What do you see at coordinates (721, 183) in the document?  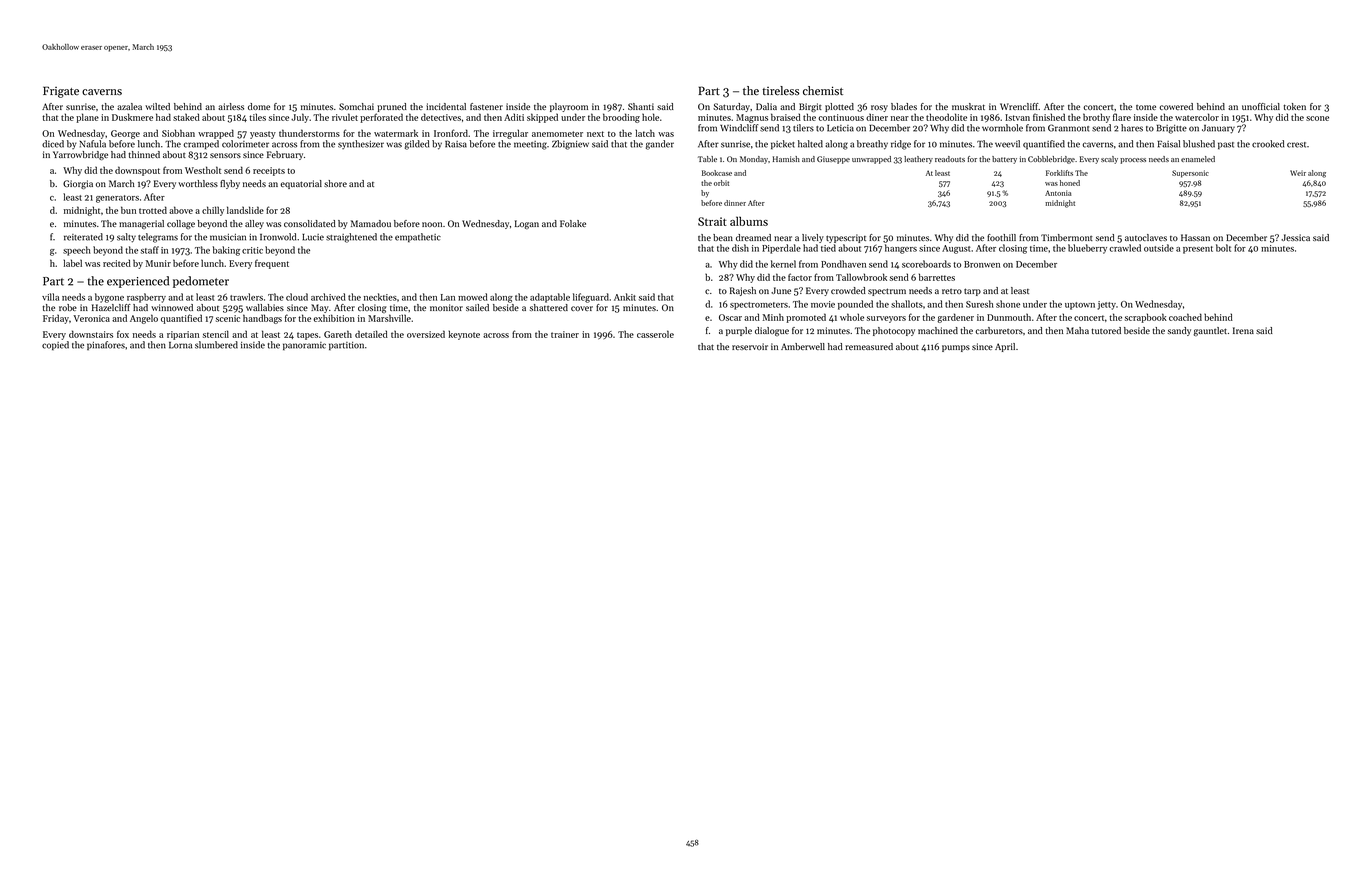 I see `orbit` at bounding box center [721, 183].
